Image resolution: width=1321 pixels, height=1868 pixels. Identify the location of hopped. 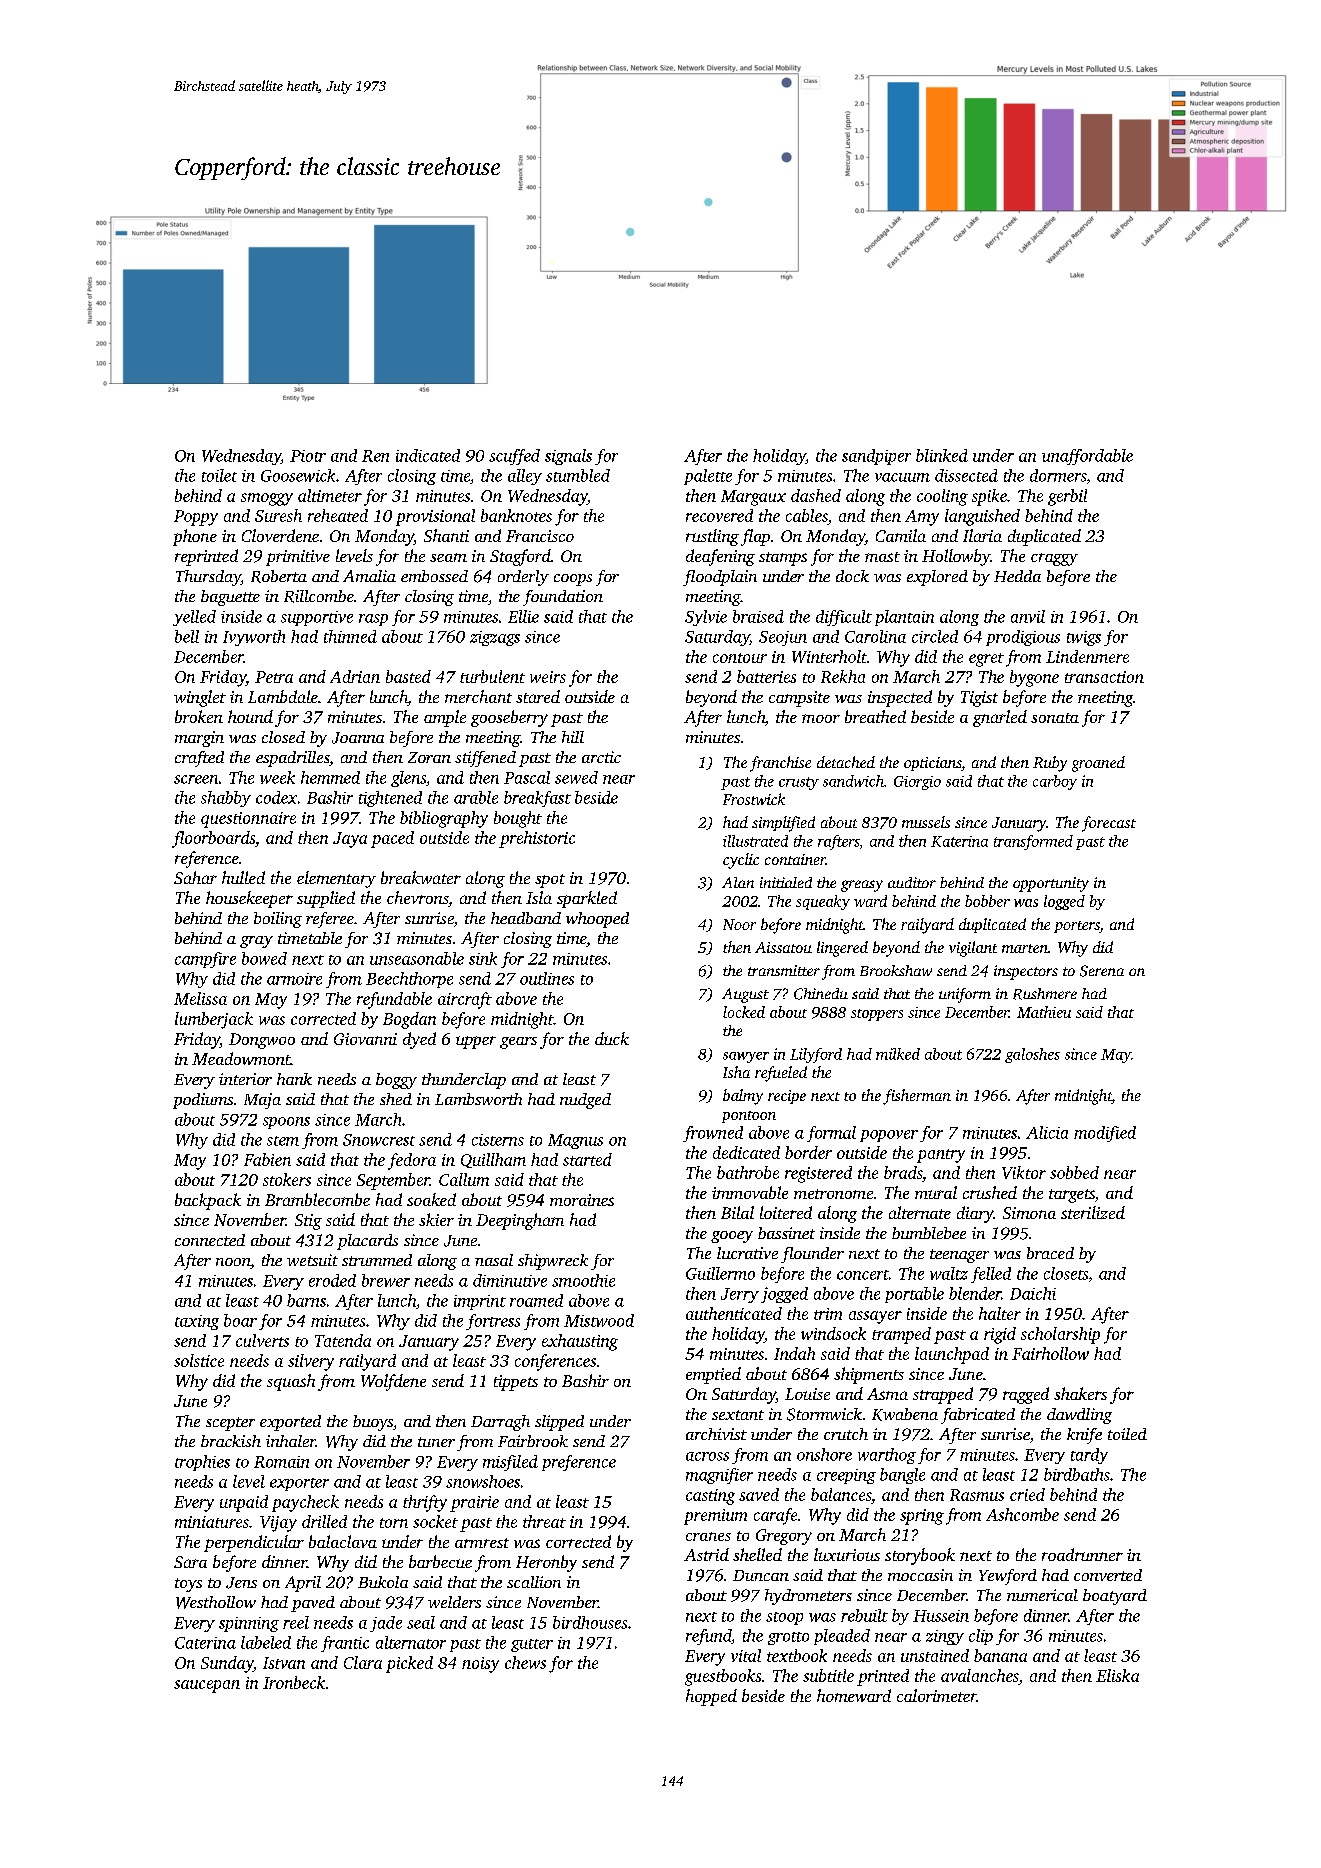
(711, 1697).
